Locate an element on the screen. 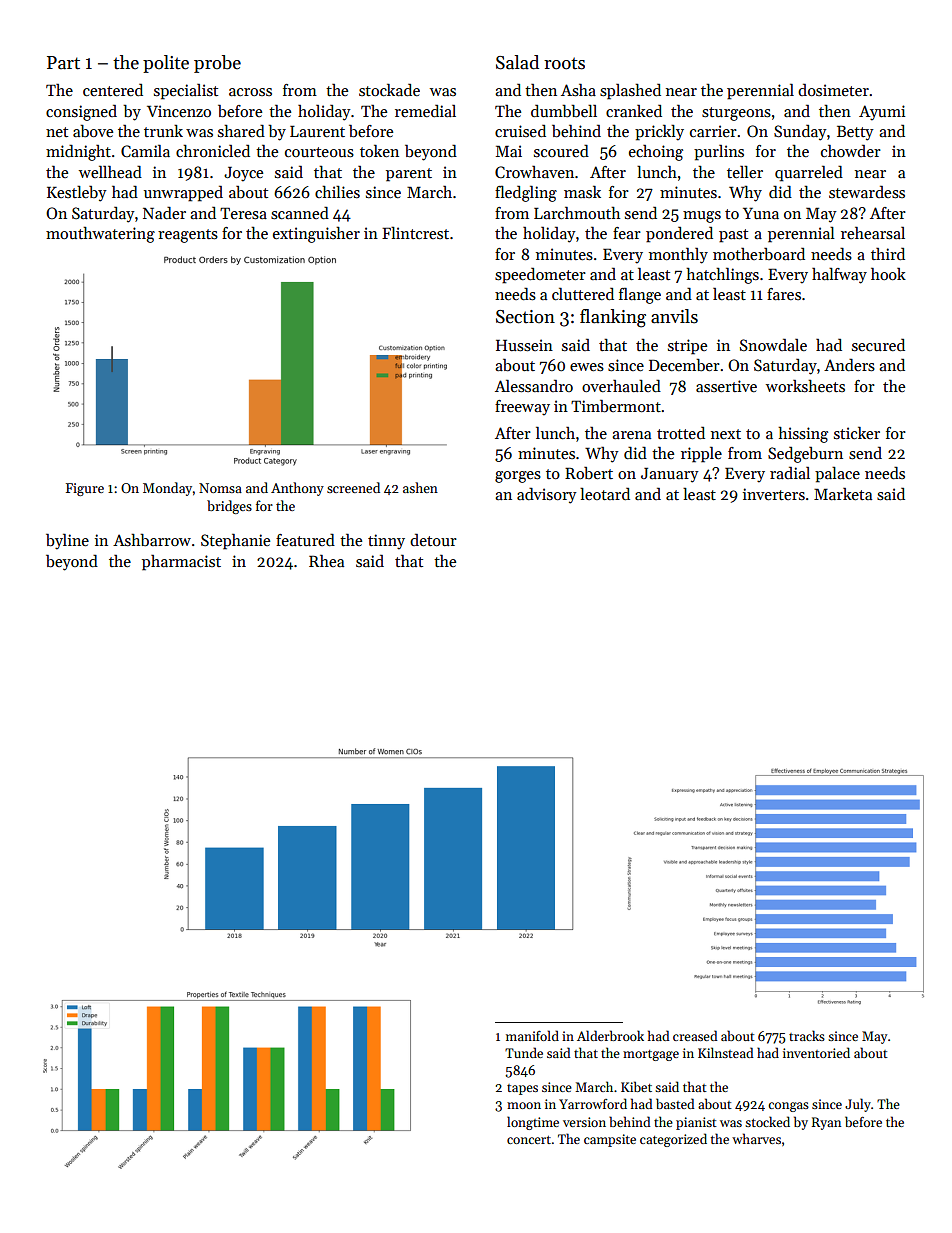  freeway is located at coordinates (522, 408).
